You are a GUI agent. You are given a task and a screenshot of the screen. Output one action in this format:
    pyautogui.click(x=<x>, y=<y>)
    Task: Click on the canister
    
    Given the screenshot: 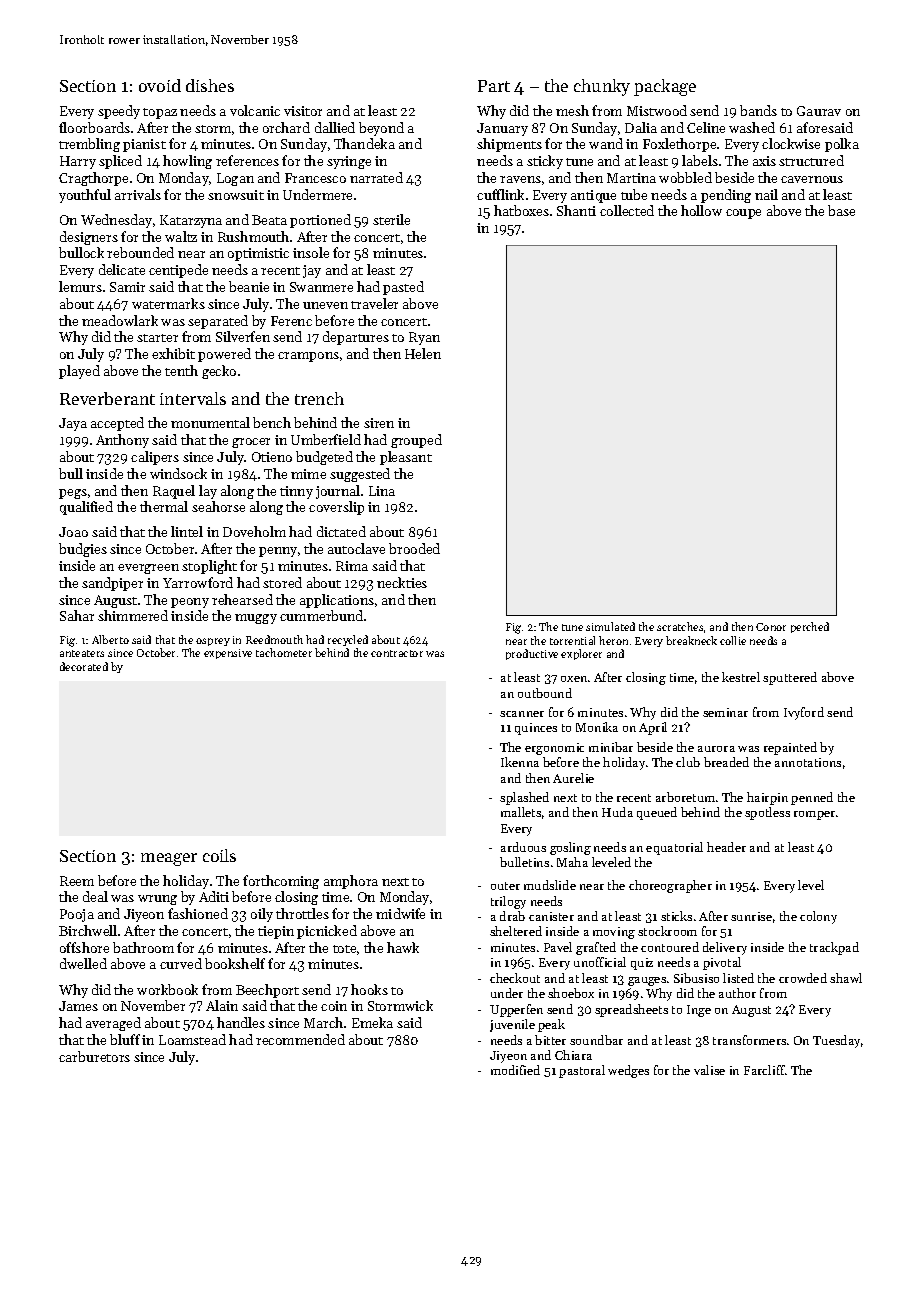 What is the action you would take?
    pyautogui.click(x=551, y=916)
